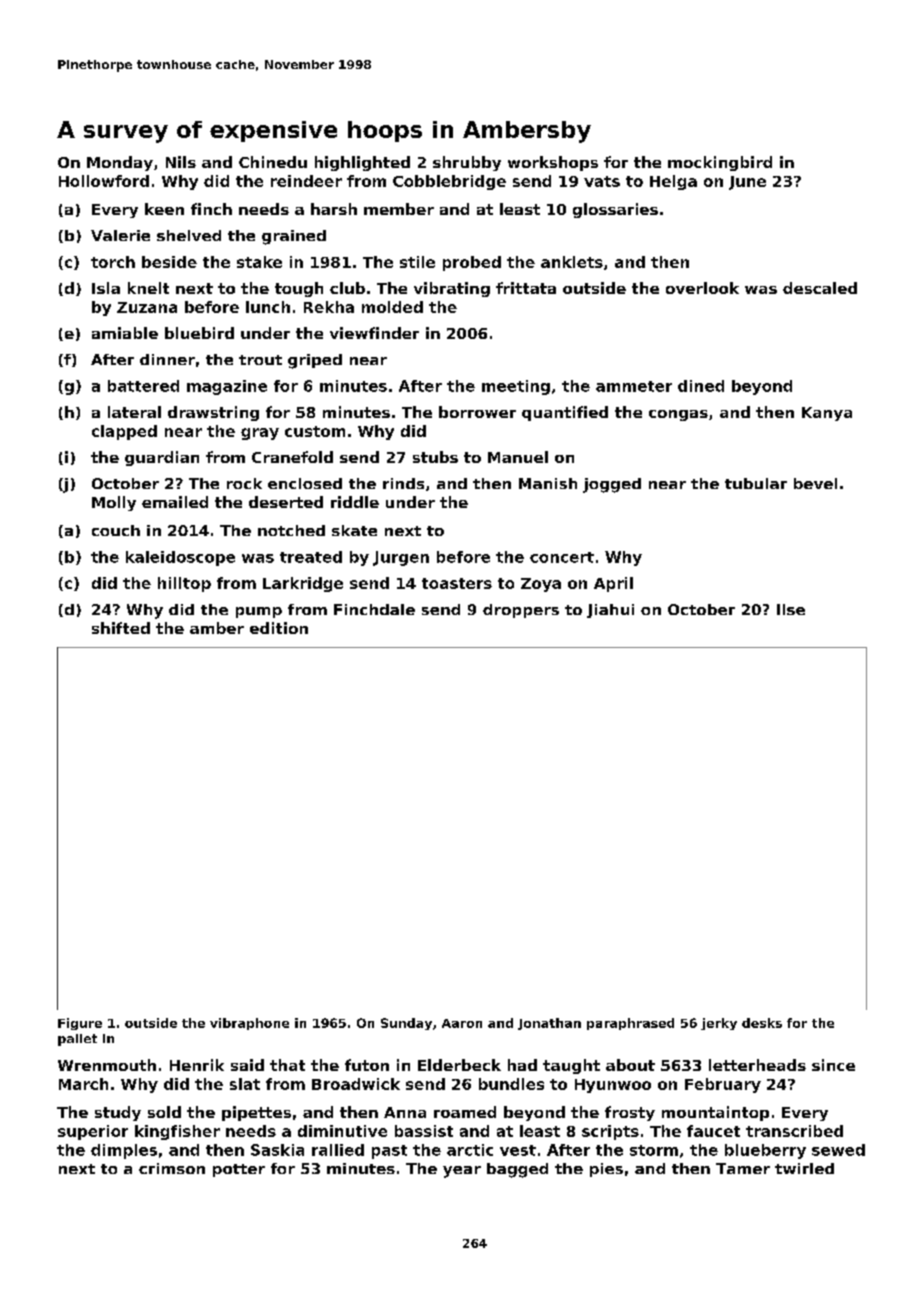 The image size is (924, 1308). I want to click on Ilse, so click(791, 609).
